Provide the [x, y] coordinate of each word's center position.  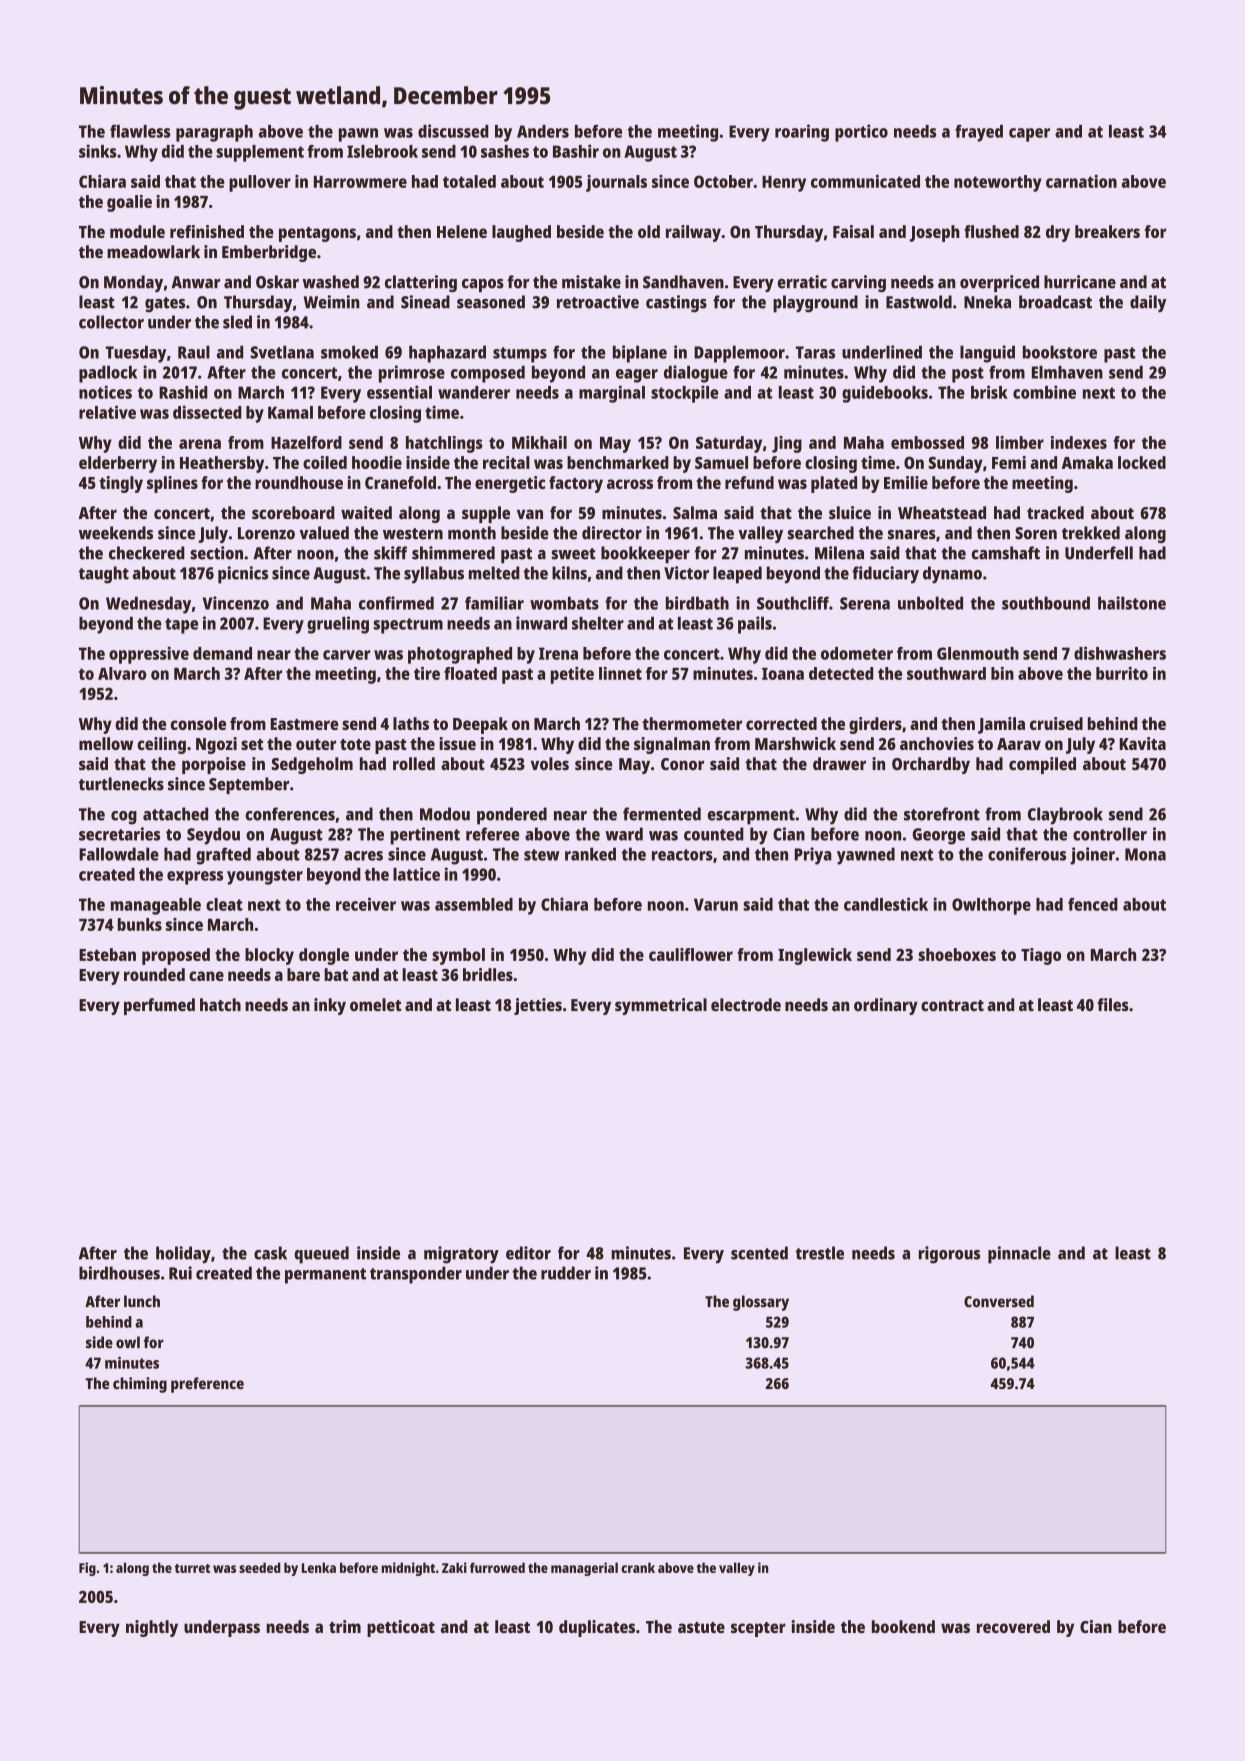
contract [952, 1005]
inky [330, 1006]
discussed [453, 131]
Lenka [319, 1567]
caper [1029, 135]
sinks [97, 151]
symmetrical [661, 1006]
